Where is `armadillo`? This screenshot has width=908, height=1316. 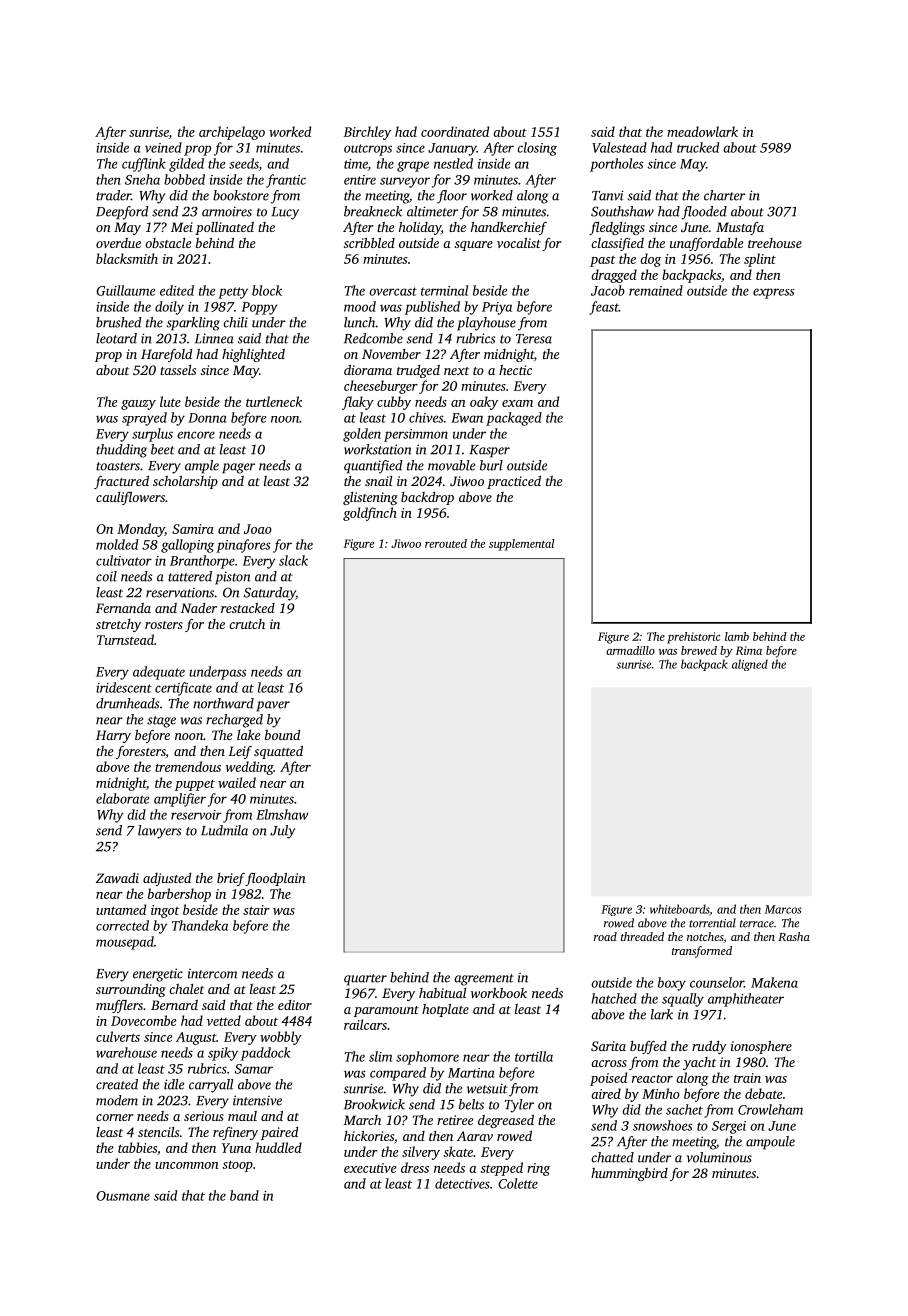
armadillo is located at coordinates (630, 650).
